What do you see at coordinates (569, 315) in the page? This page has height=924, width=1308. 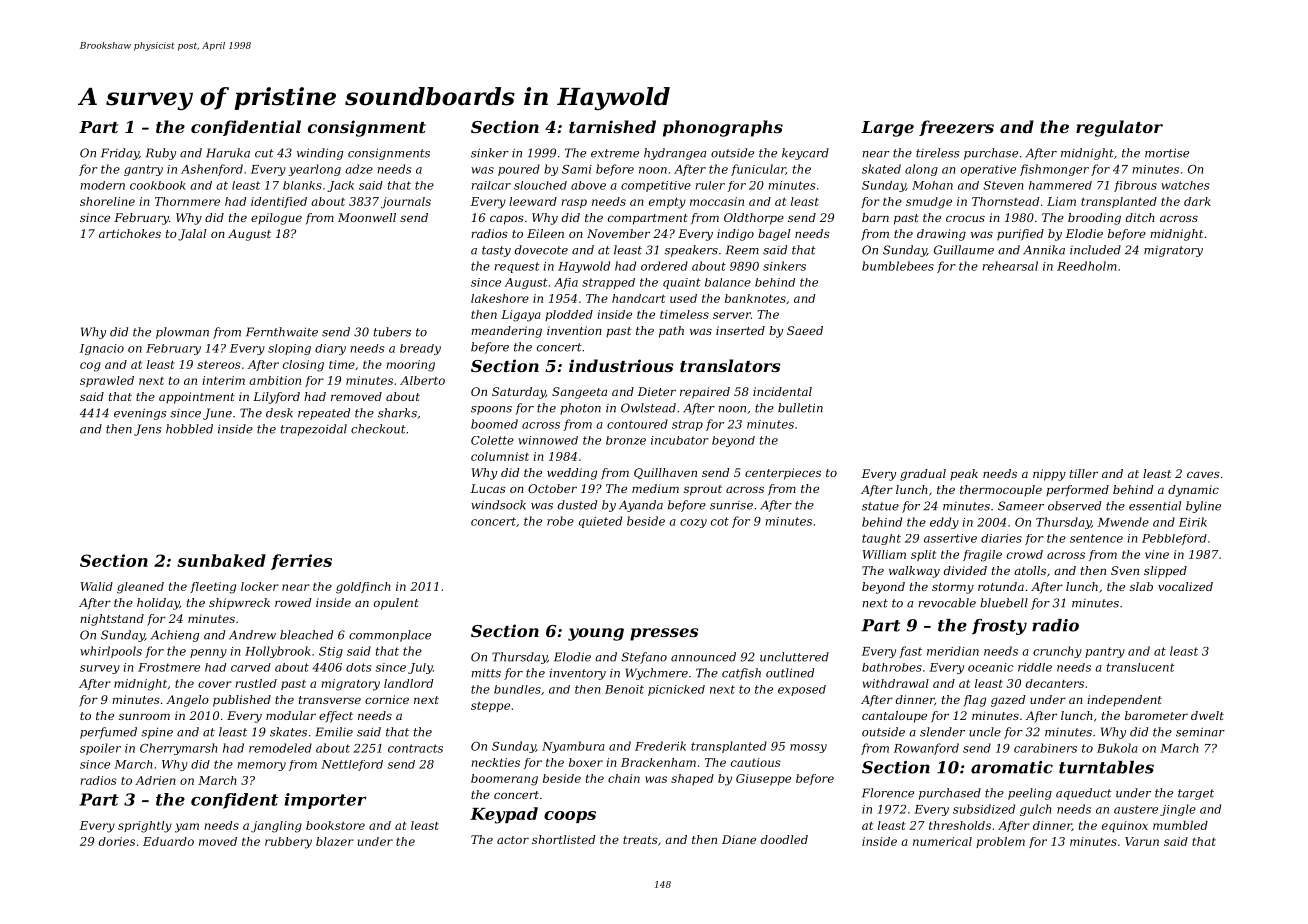 I see `plodded` at bounding box center [569, 315].
